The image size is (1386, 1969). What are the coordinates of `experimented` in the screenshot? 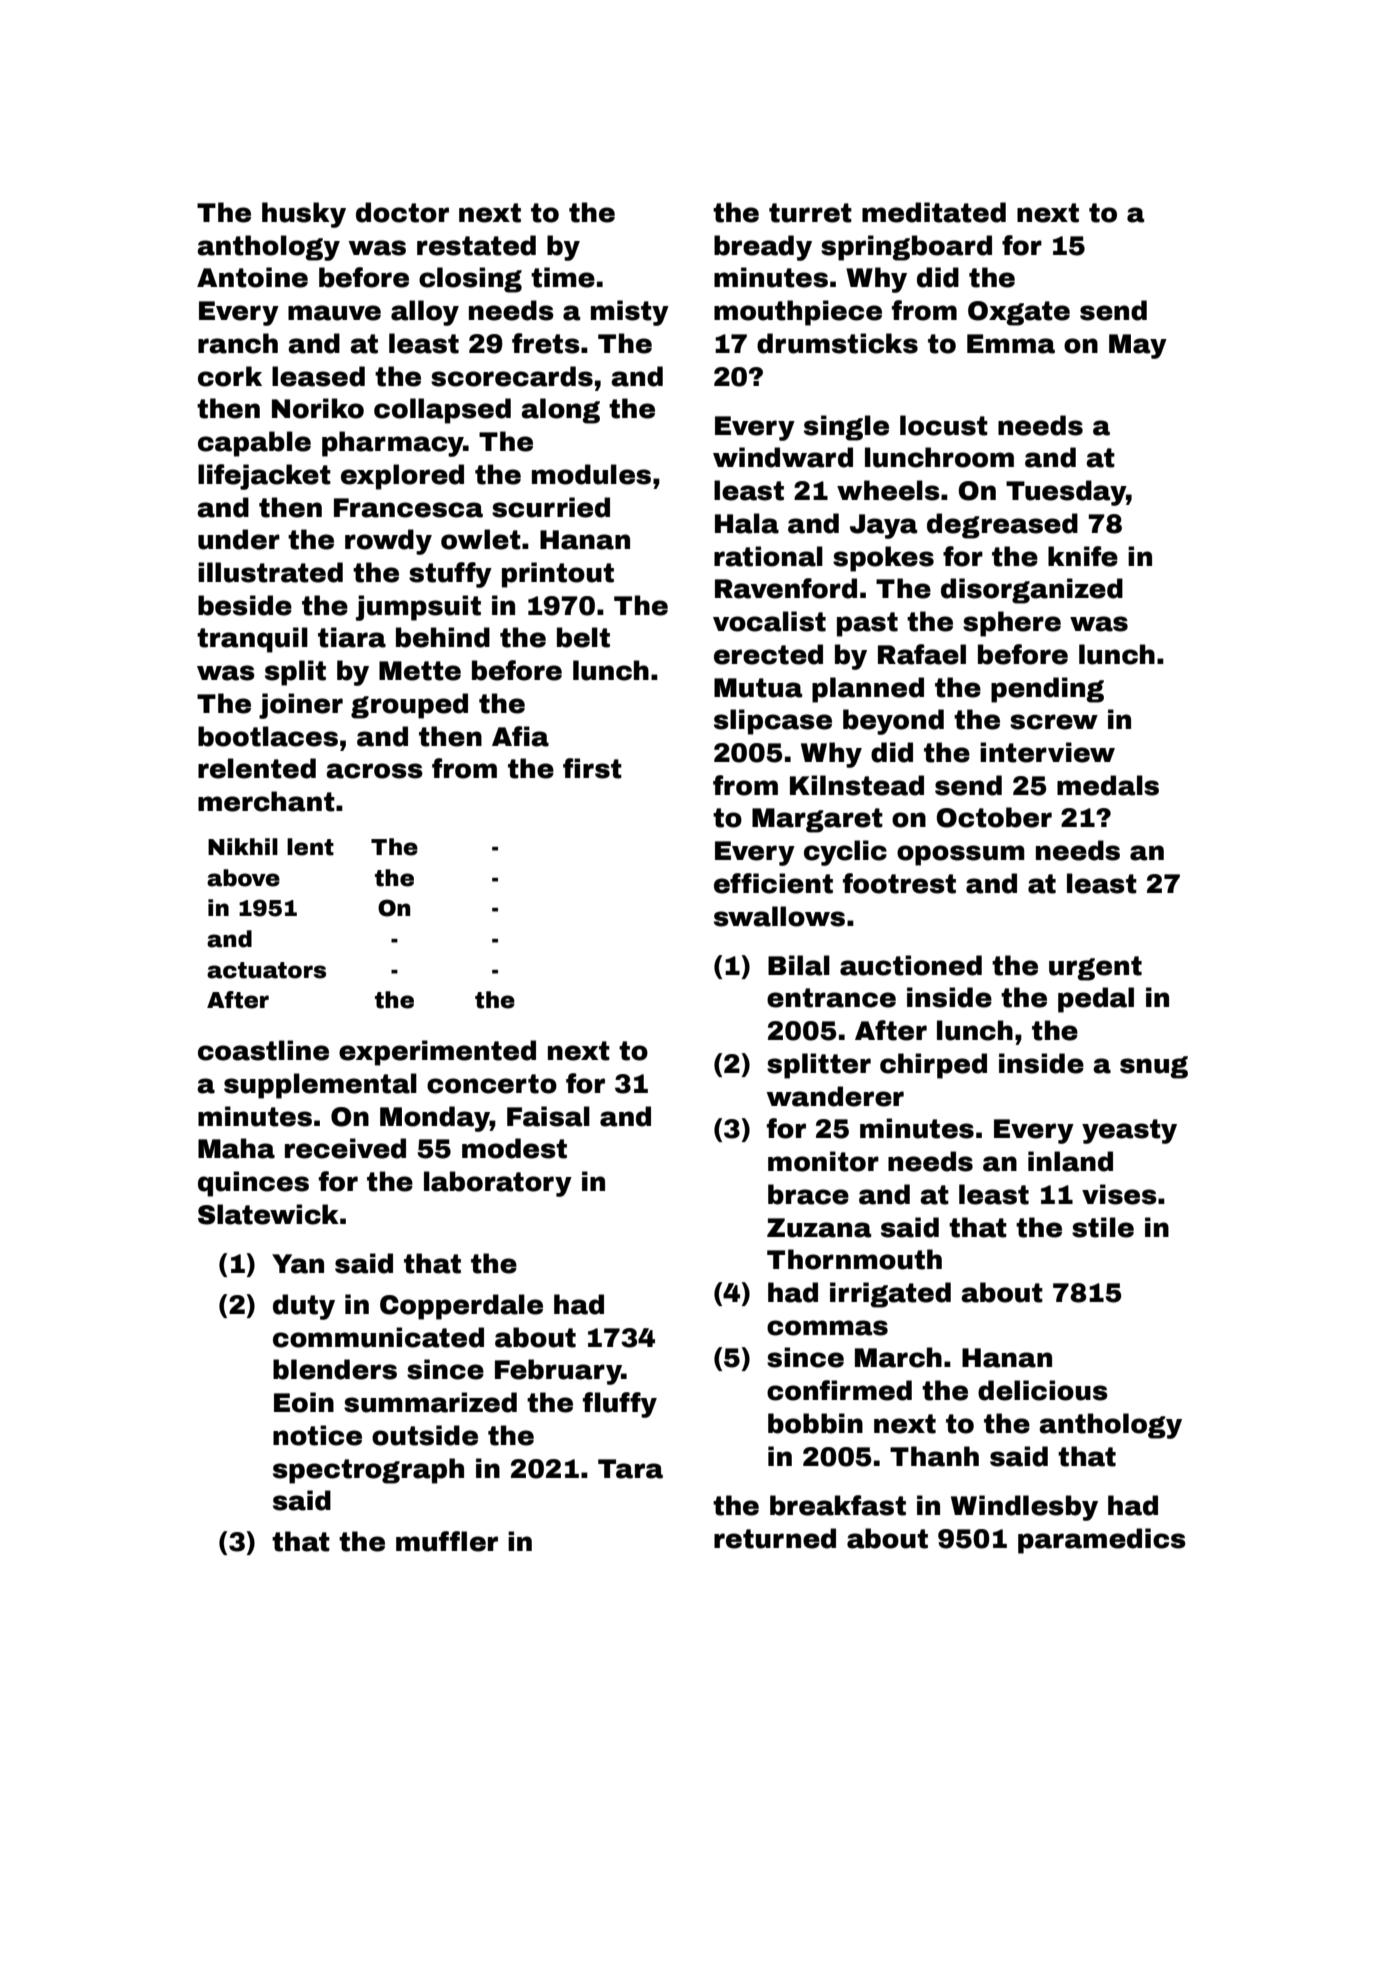 It's located at (437, 1053).
